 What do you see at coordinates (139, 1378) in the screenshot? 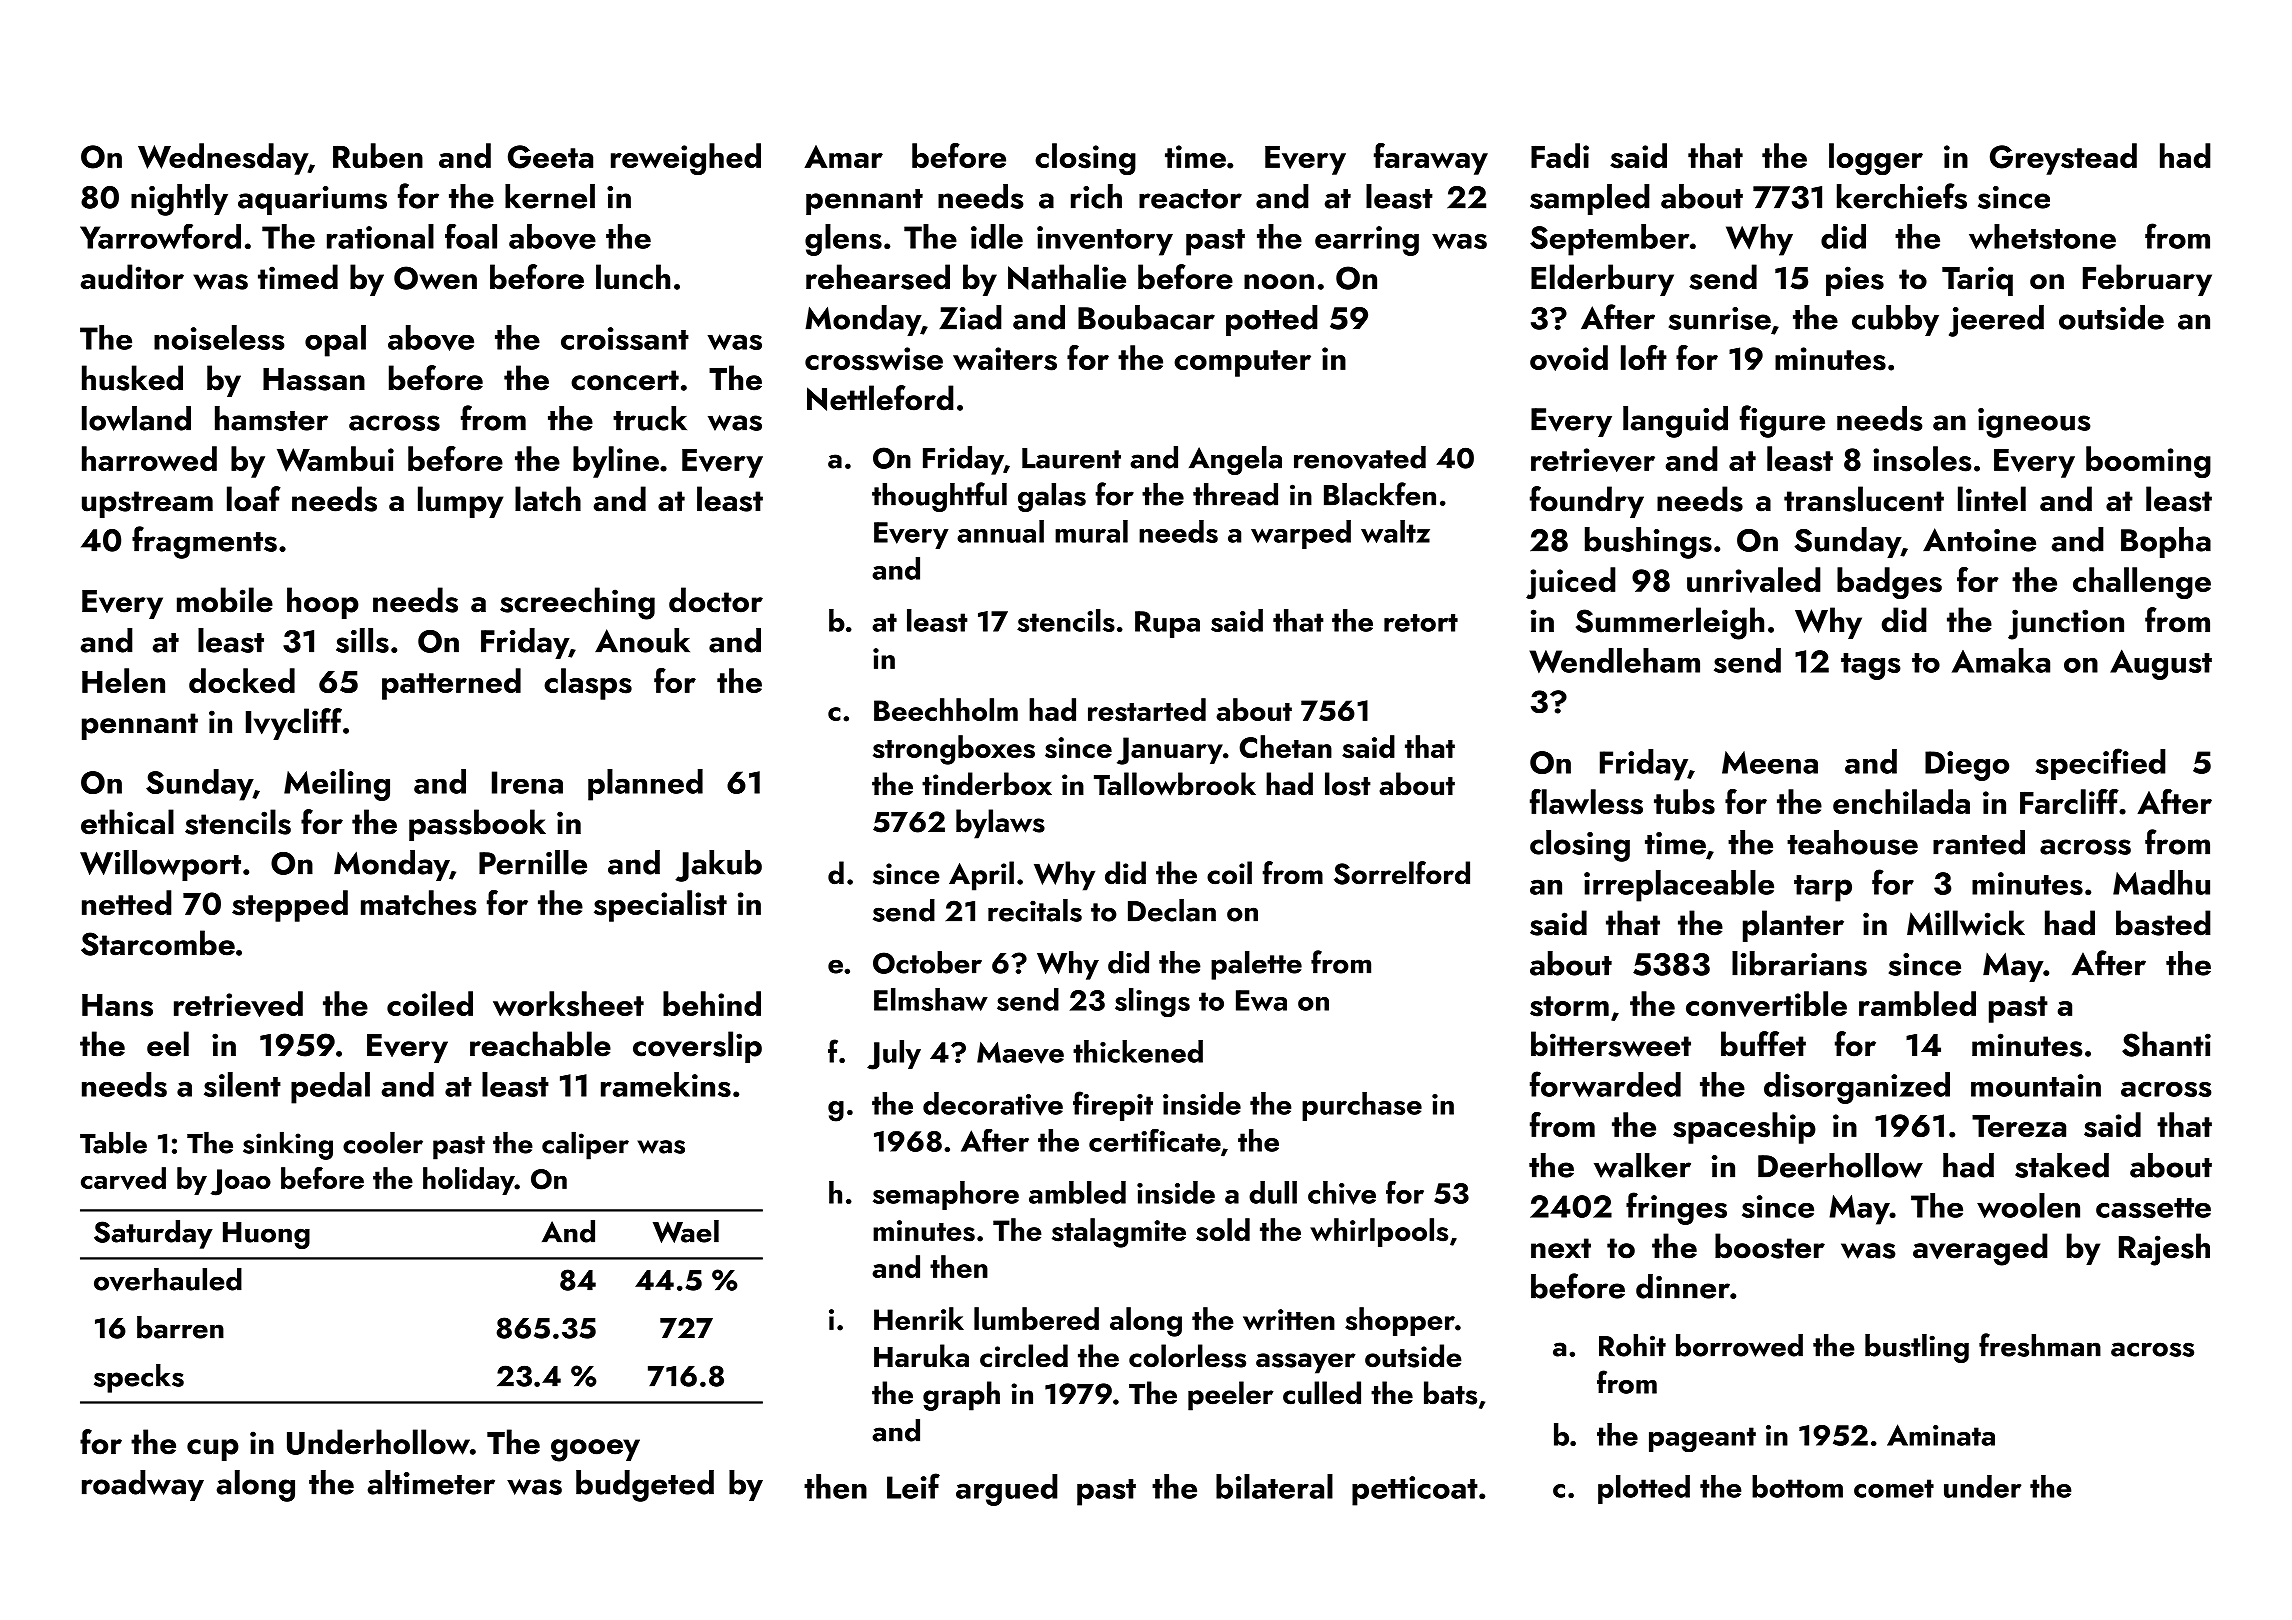
I see `specks` at bounding box center [139, 1378].
